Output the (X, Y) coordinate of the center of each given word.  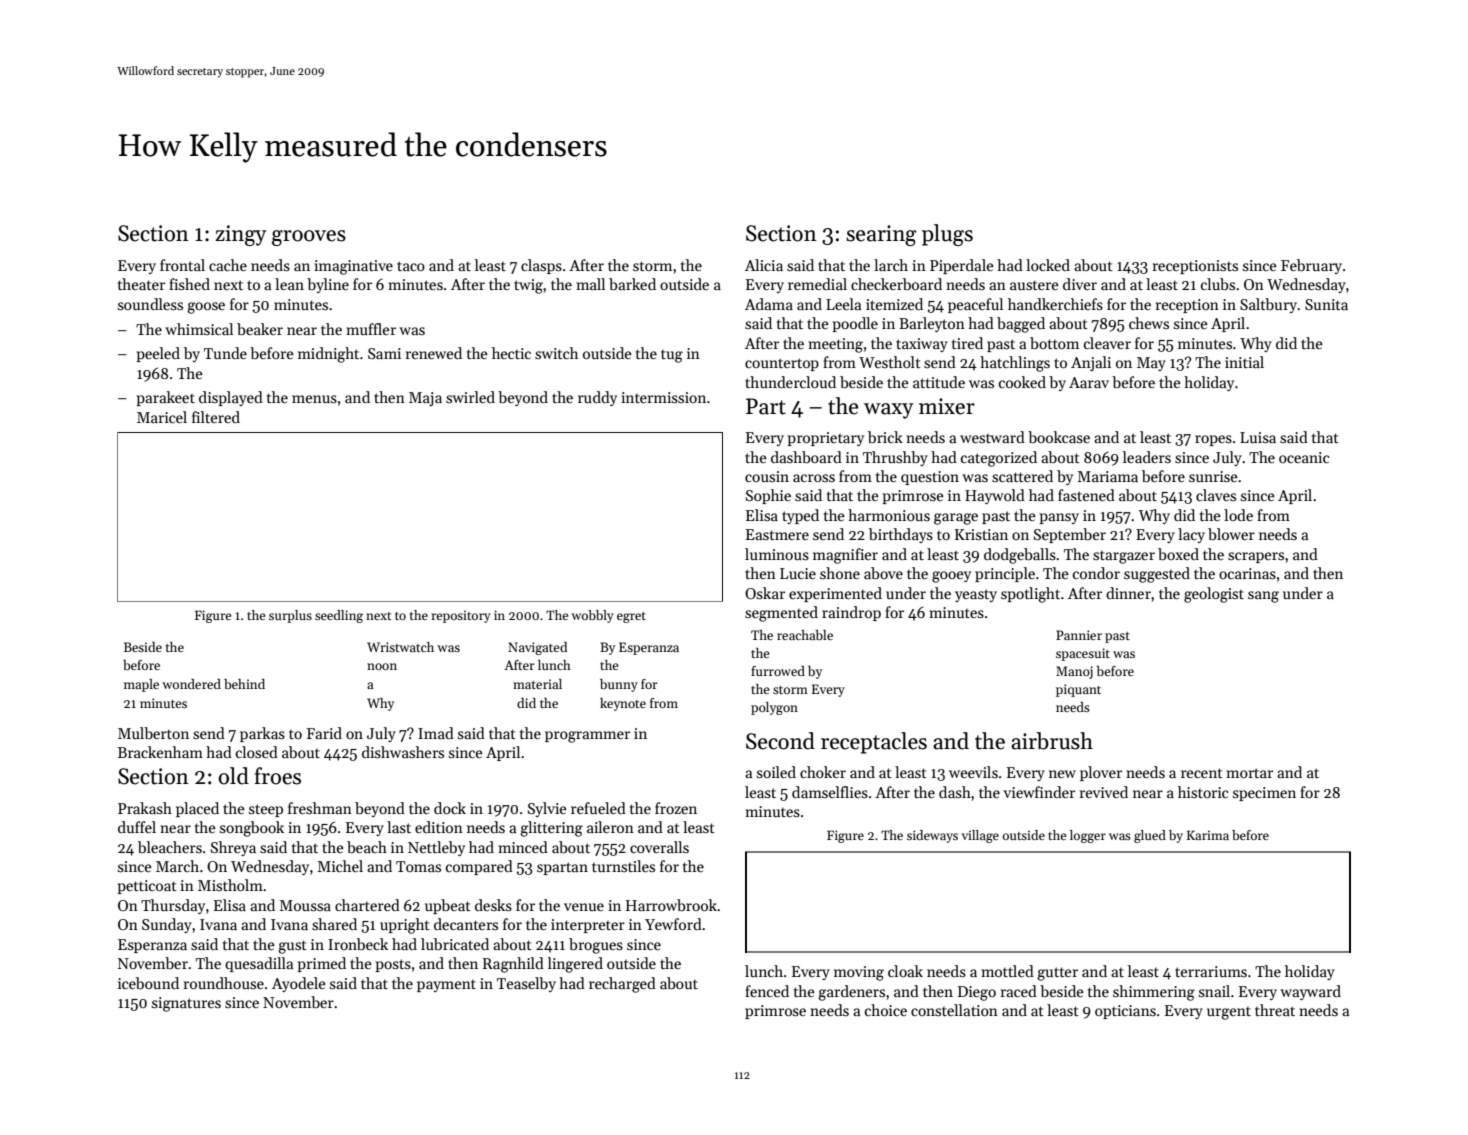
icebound (148, 983)
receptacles (874, 743)
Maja (425, 399)
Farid (324, 733)
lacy (1191, 535)
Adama (769, 304)
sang (1263, 597)
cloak (905, 971)
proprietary (826, 439)
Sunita (1326, 304)
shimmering (1154, 993)
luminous (777, 554)
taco (411, 266)
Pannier (1079, 635)
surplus (290, 616)
